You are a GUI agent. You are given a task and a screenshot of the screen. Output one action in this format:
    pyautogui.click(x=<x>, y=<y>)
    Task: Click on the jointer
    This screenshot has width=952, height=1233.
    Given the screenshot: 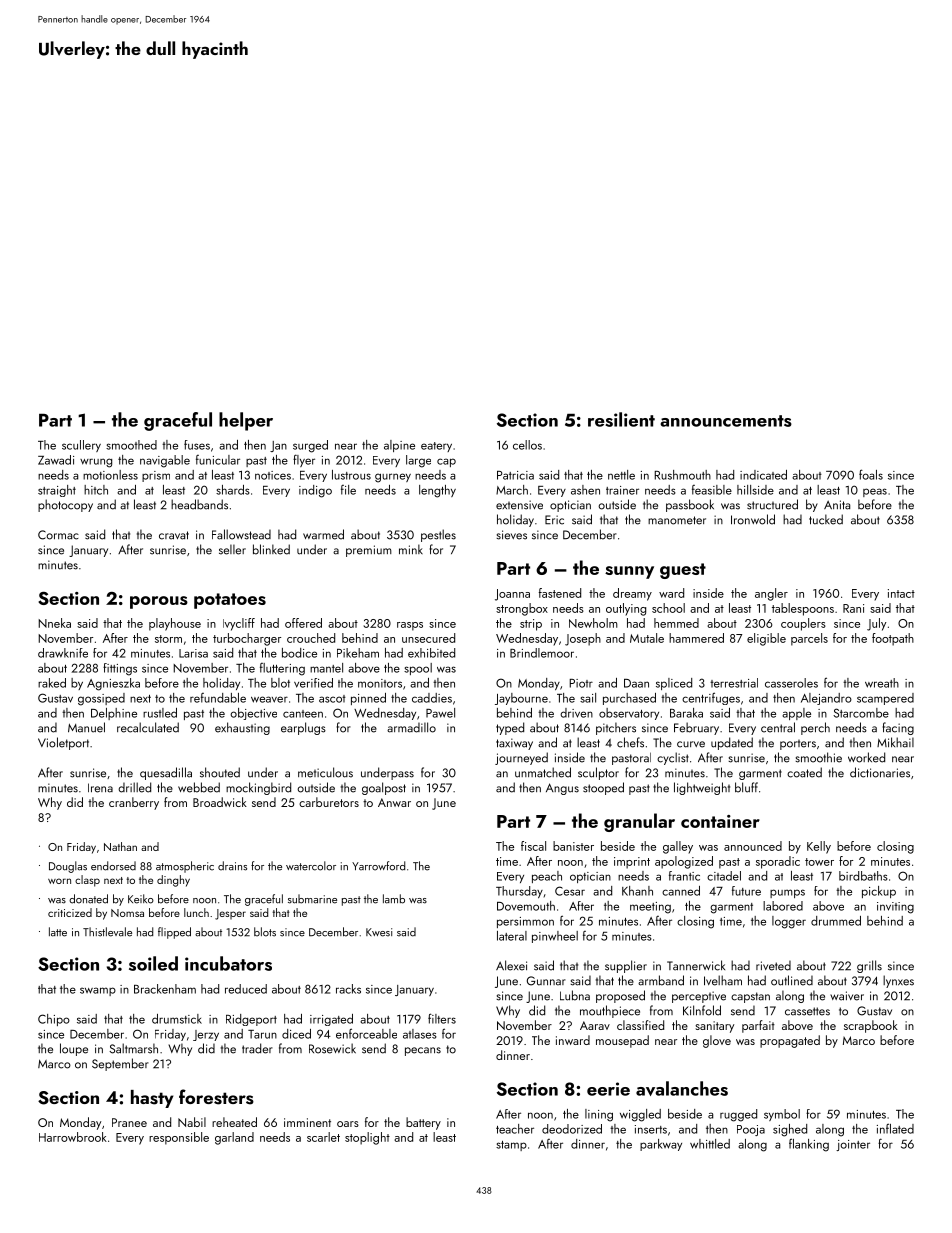 What is the action you would take?
    pyautogui.click(x=853, y=1145)
